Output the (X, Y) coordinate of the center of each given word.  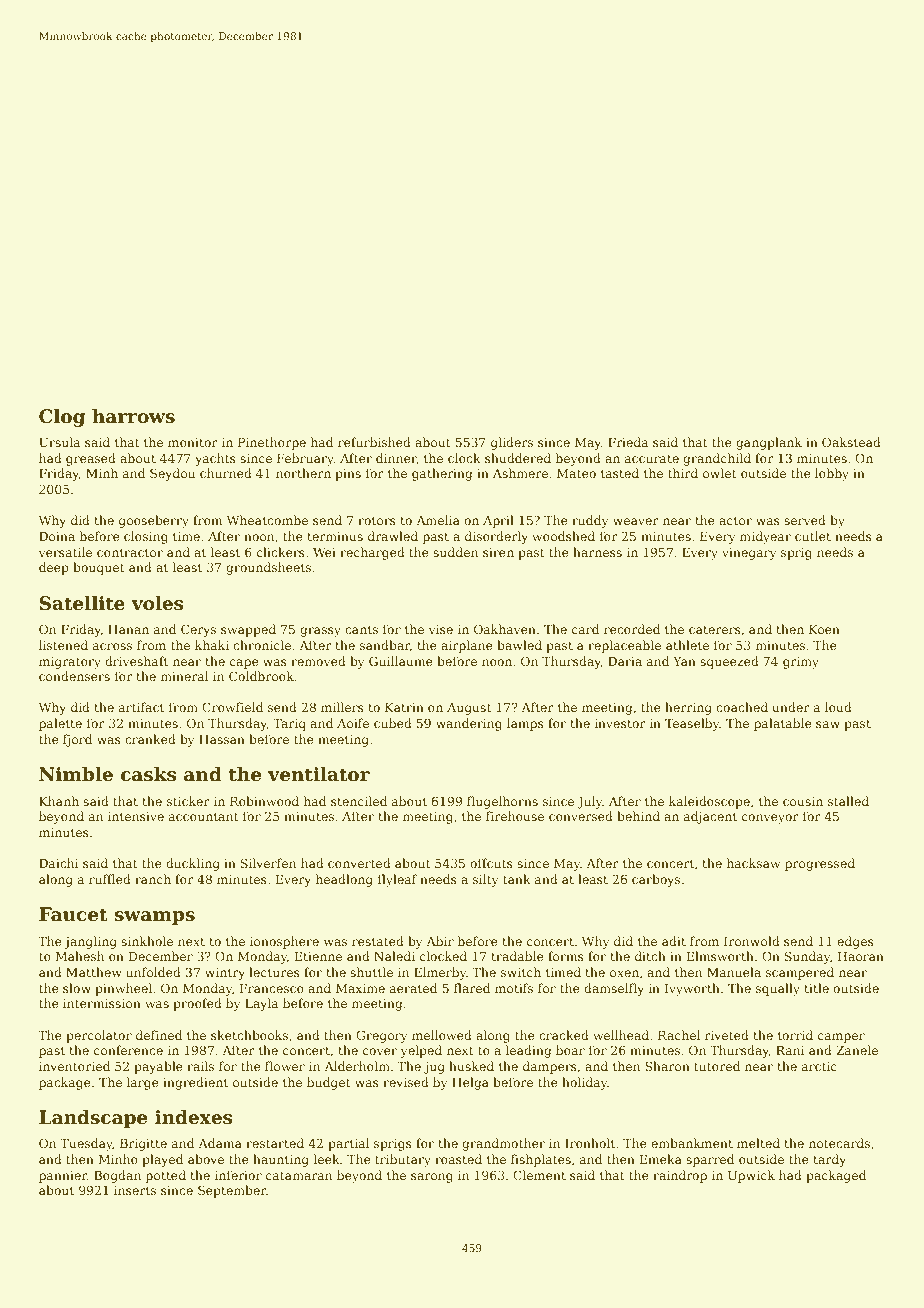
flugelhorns (502, 802)
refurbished (374, 442)
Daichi (58, 863)
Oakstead (851, 442)
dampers (550, 1067)
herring (688, 708)
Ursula (59, 442)
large (143, 1083)
